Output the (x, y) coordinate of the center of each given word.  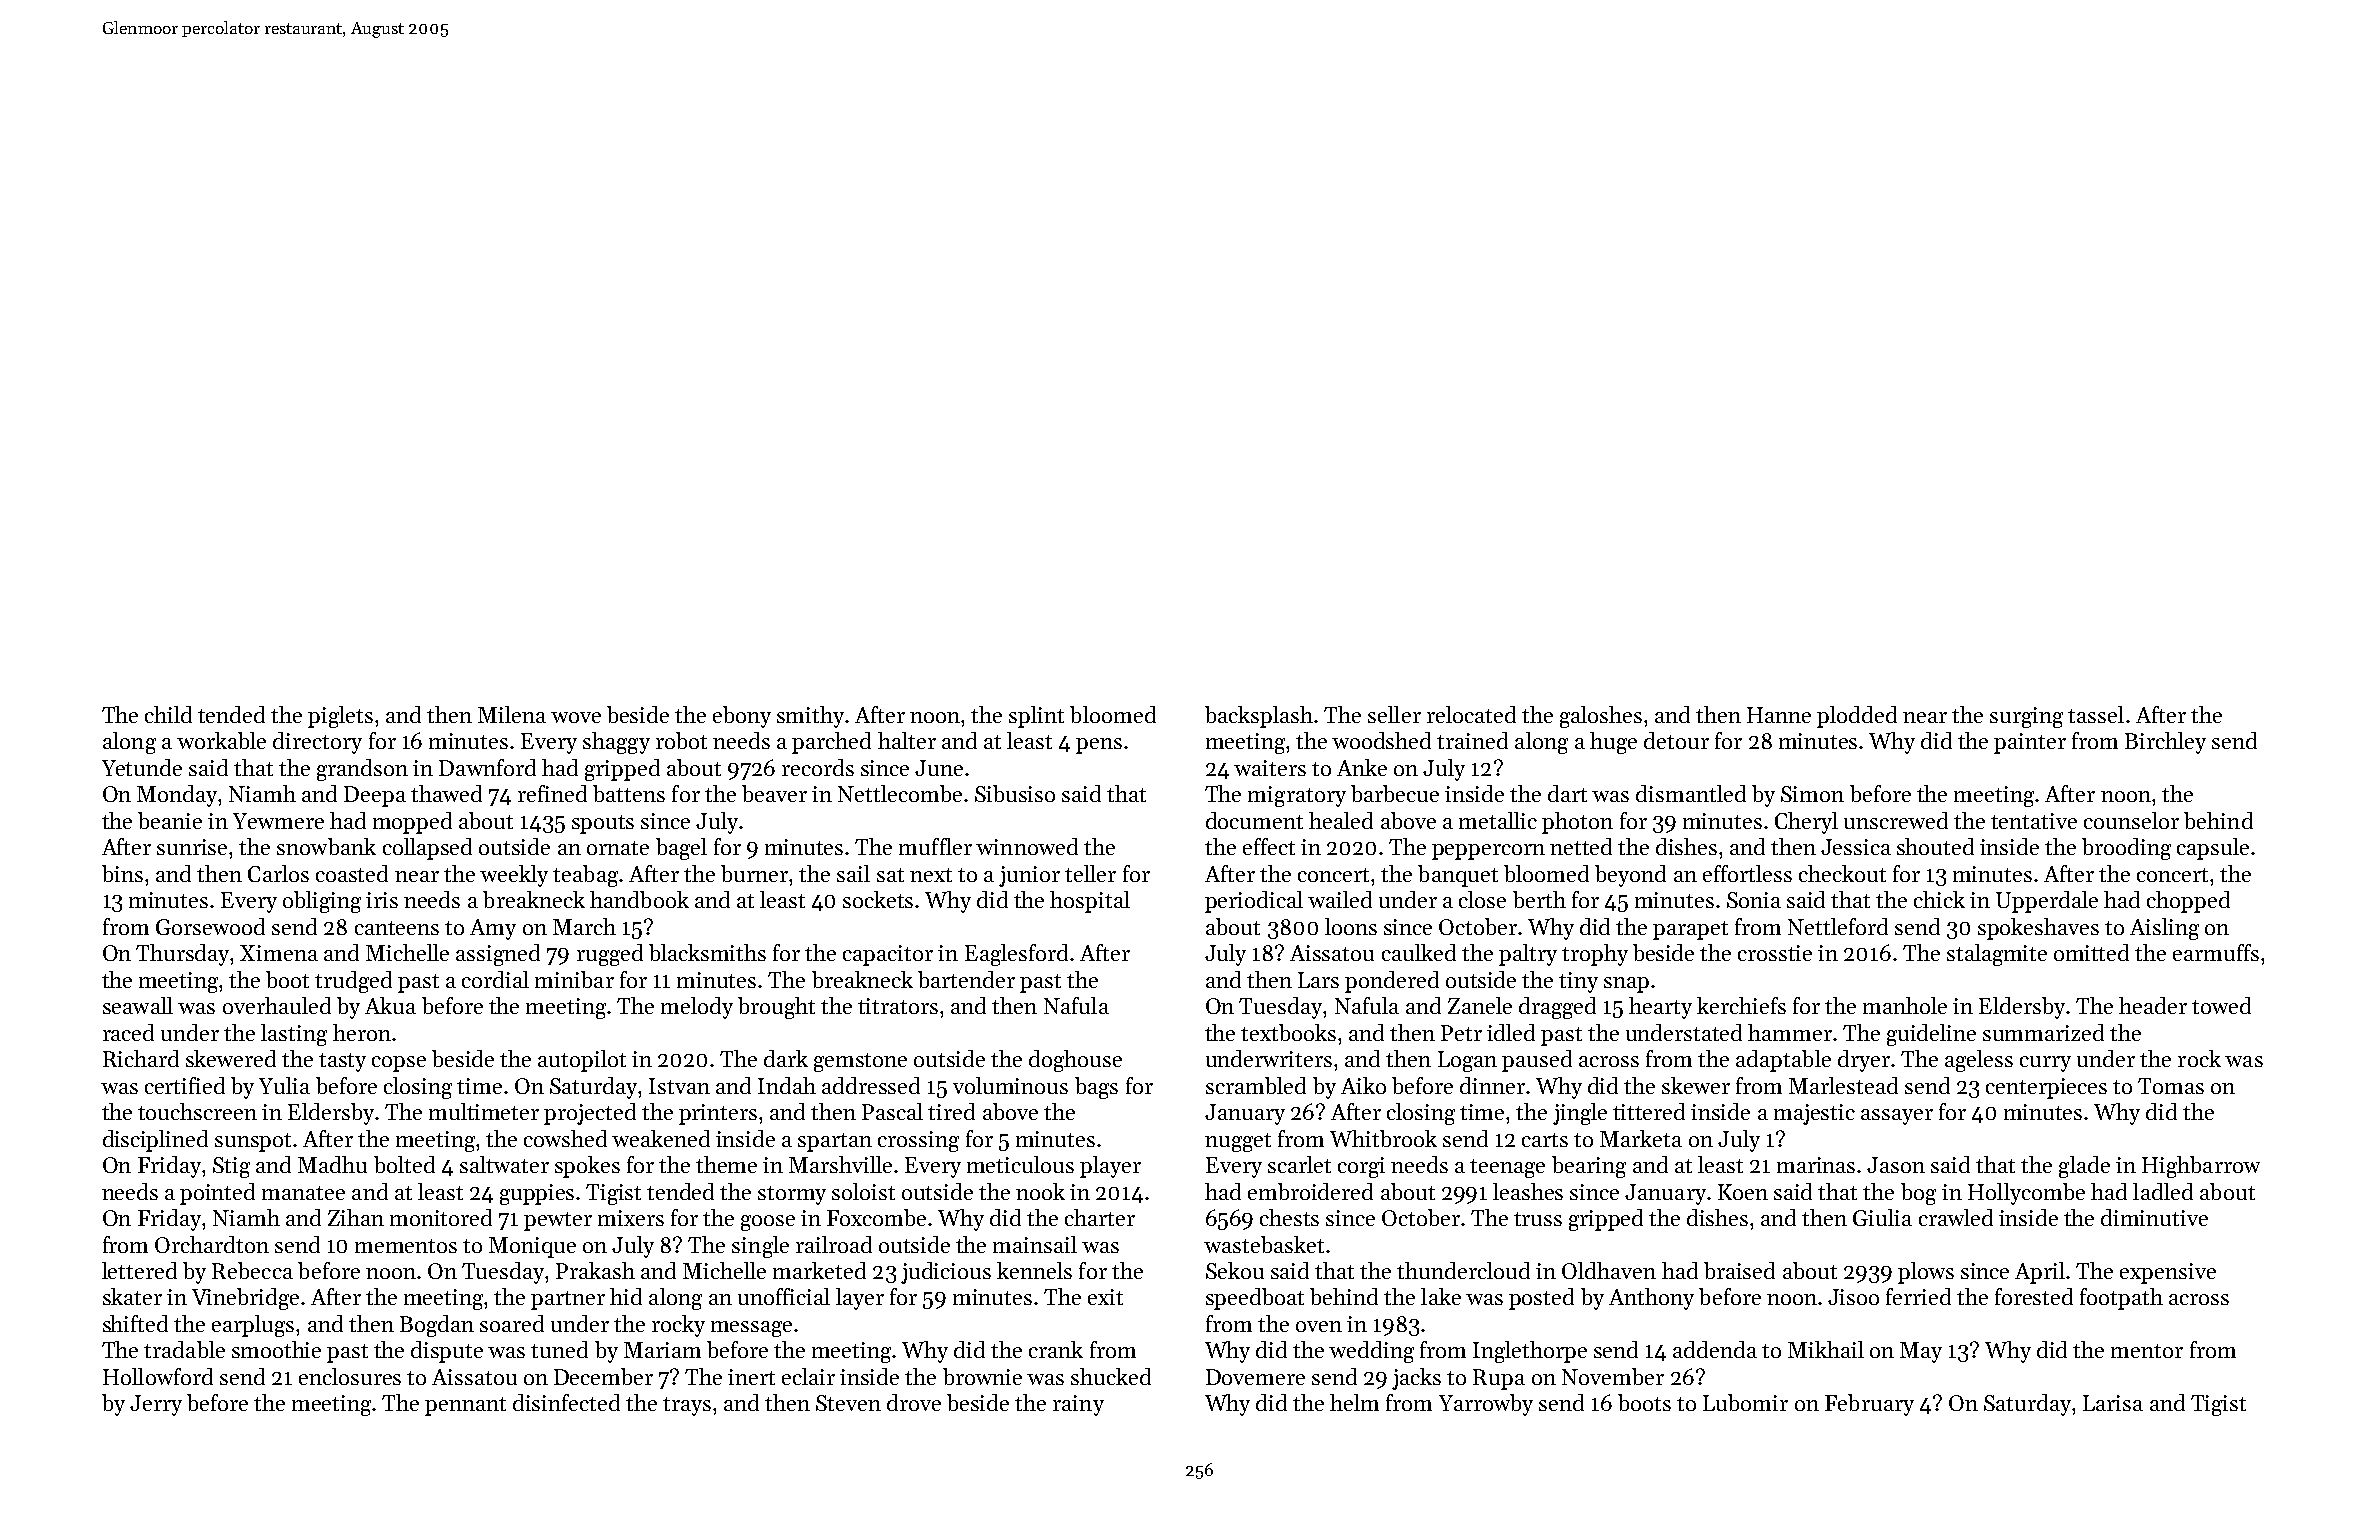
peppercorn (1488, 852)
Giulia (1882, 1217)
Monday (177, 796)
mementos (406, 1246)
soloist (863, 1191)
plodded (1857, 717)
